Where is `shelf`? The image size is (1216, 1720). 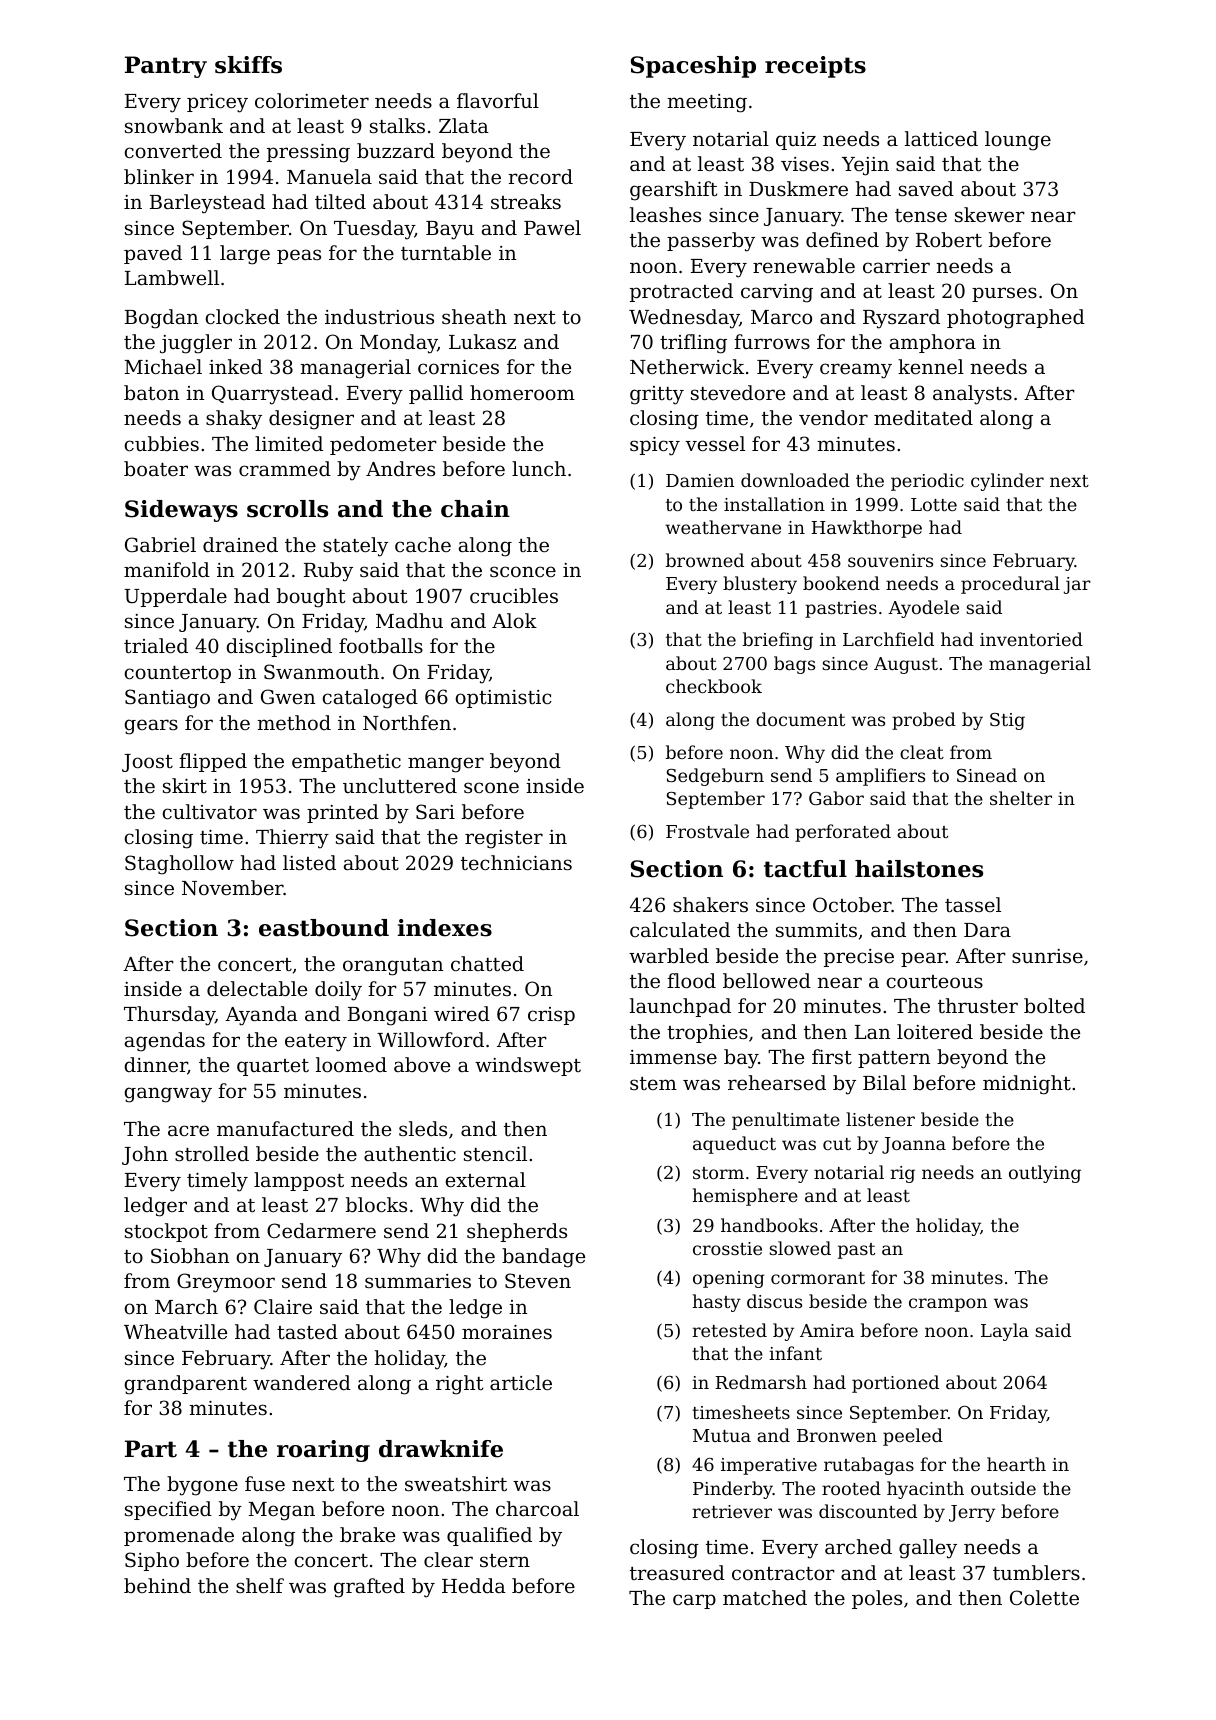 shelf is located at coordinates (260, 1585).
